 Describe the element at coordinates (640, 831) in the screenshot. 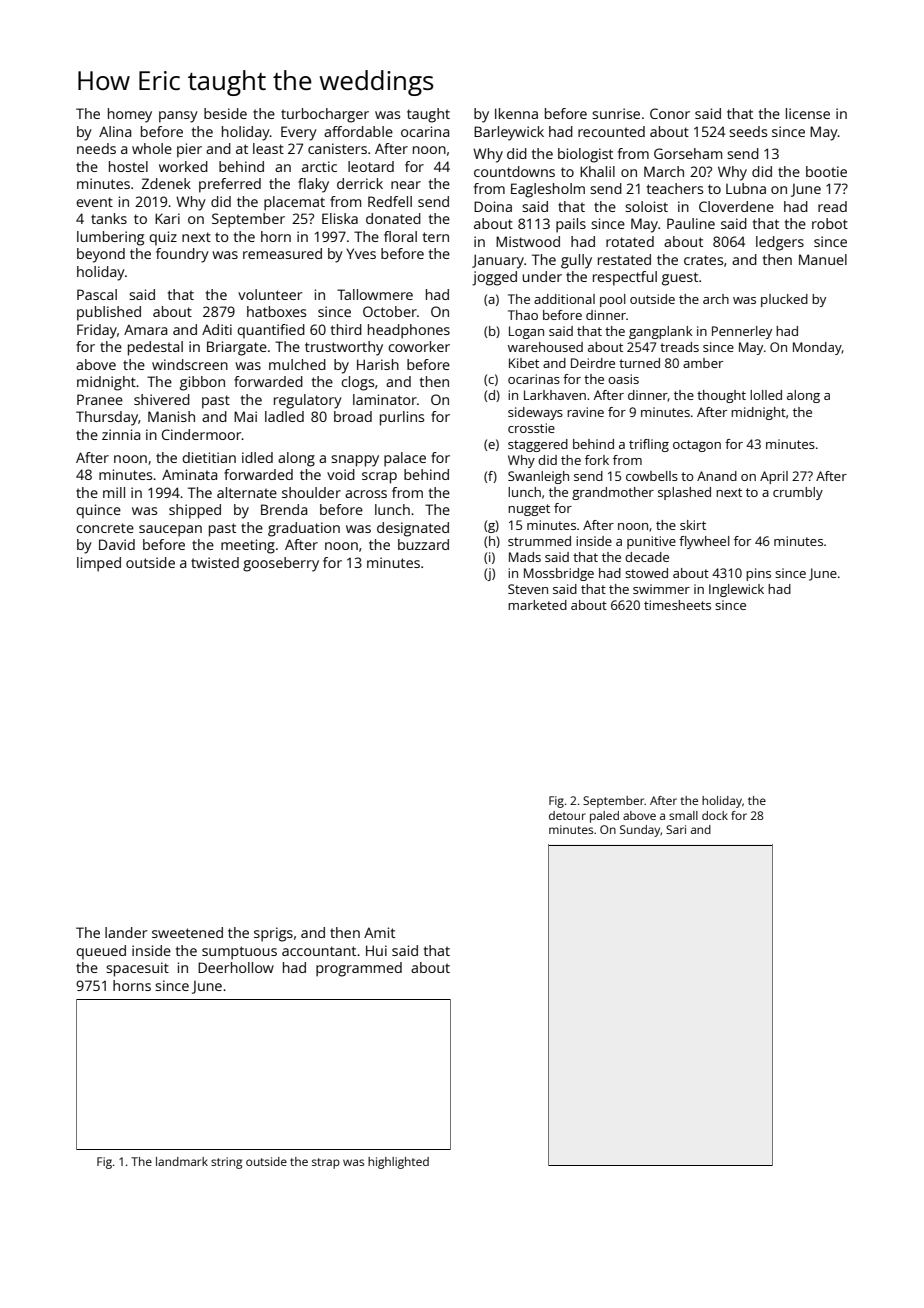

I see `Sunday` at that location.
